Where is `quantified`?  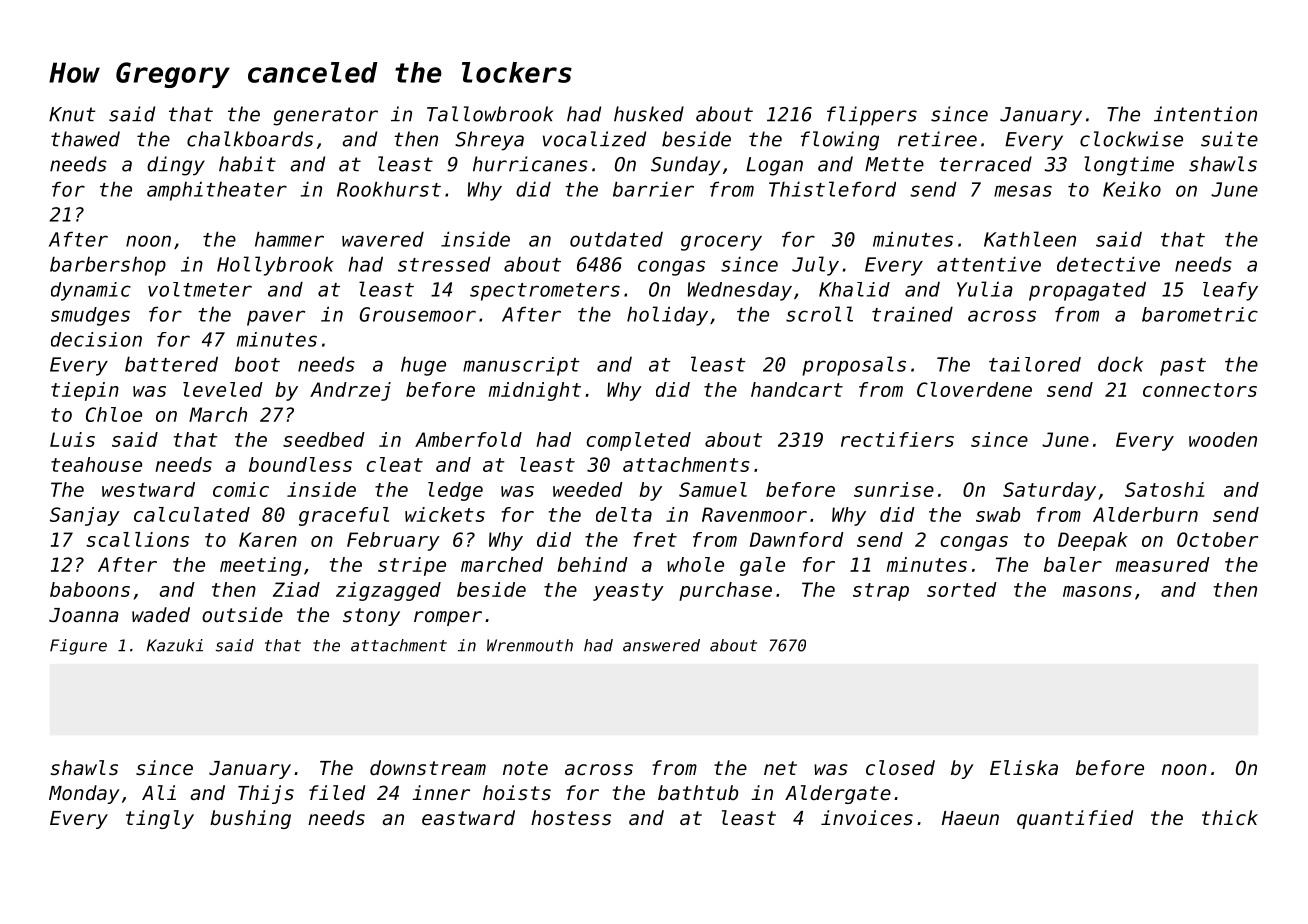
quantified is located at coordinates (1075, 819).
